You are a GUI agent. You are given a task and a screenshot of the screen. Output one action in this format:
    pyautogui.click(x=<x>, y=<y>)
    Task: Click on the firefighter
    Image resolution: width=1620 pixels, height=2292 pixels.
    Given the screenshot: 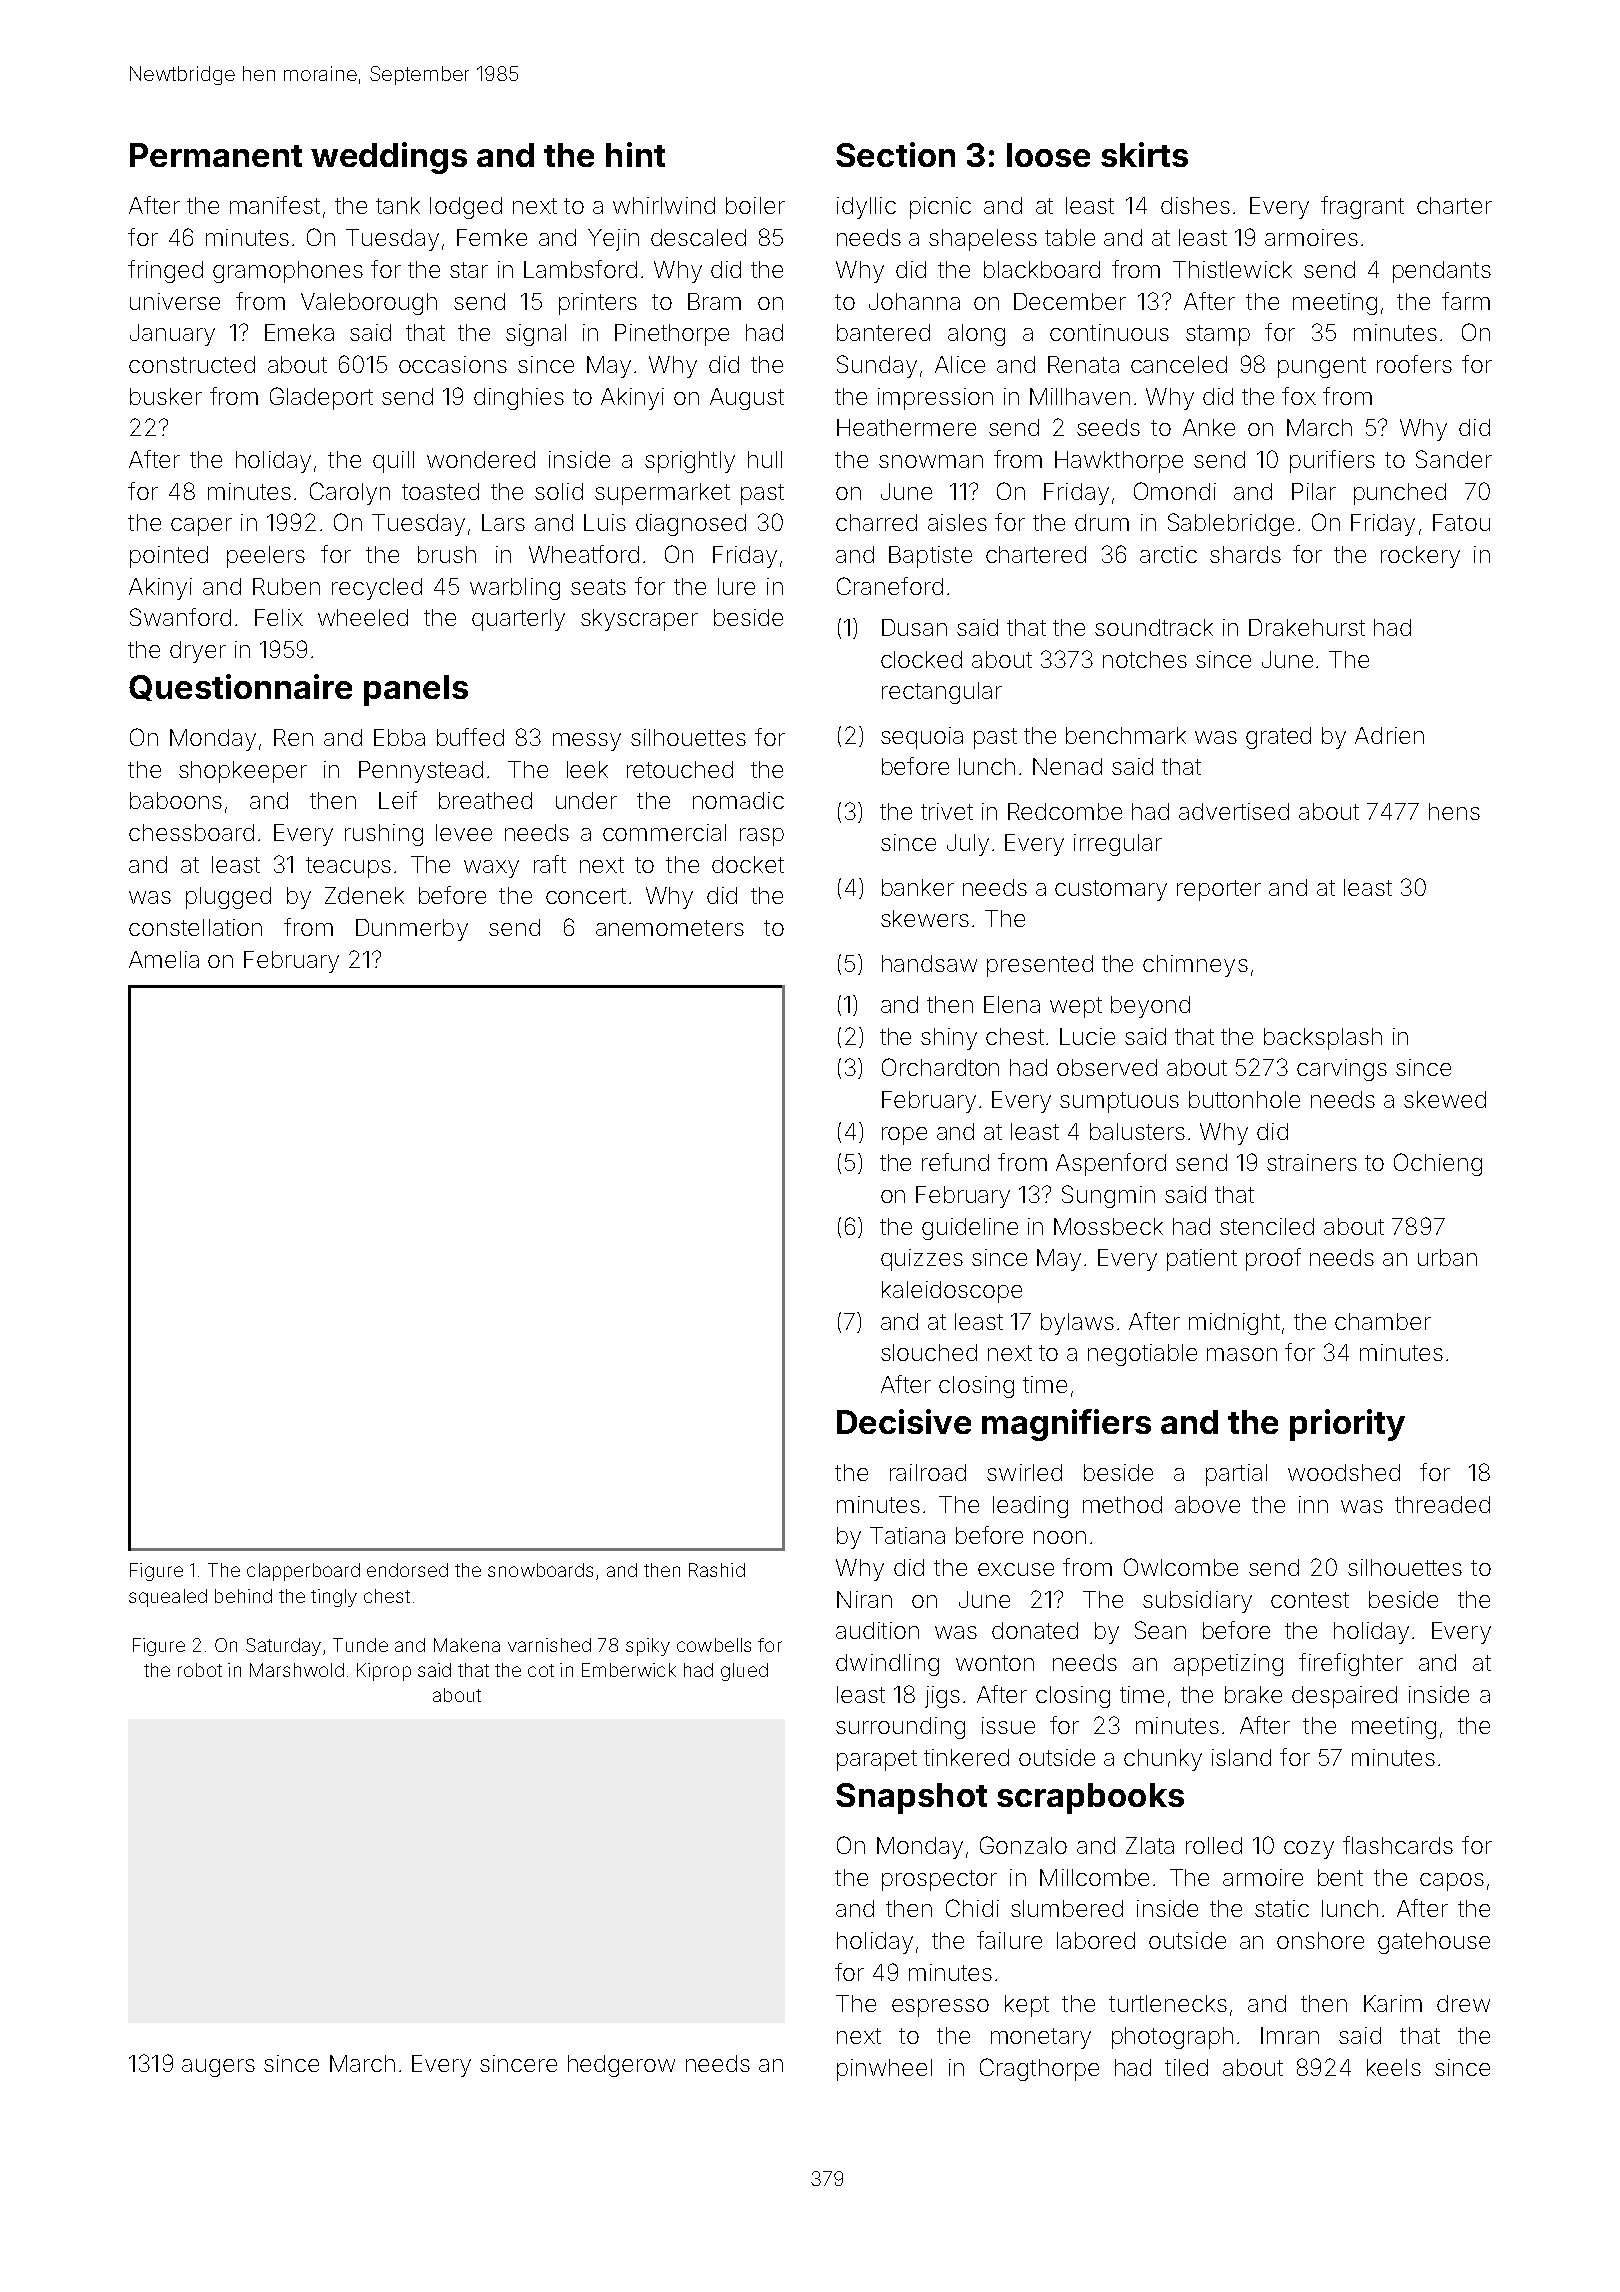 What is the action you would take?
    pyautogui.click(x=1351, y=1664)
